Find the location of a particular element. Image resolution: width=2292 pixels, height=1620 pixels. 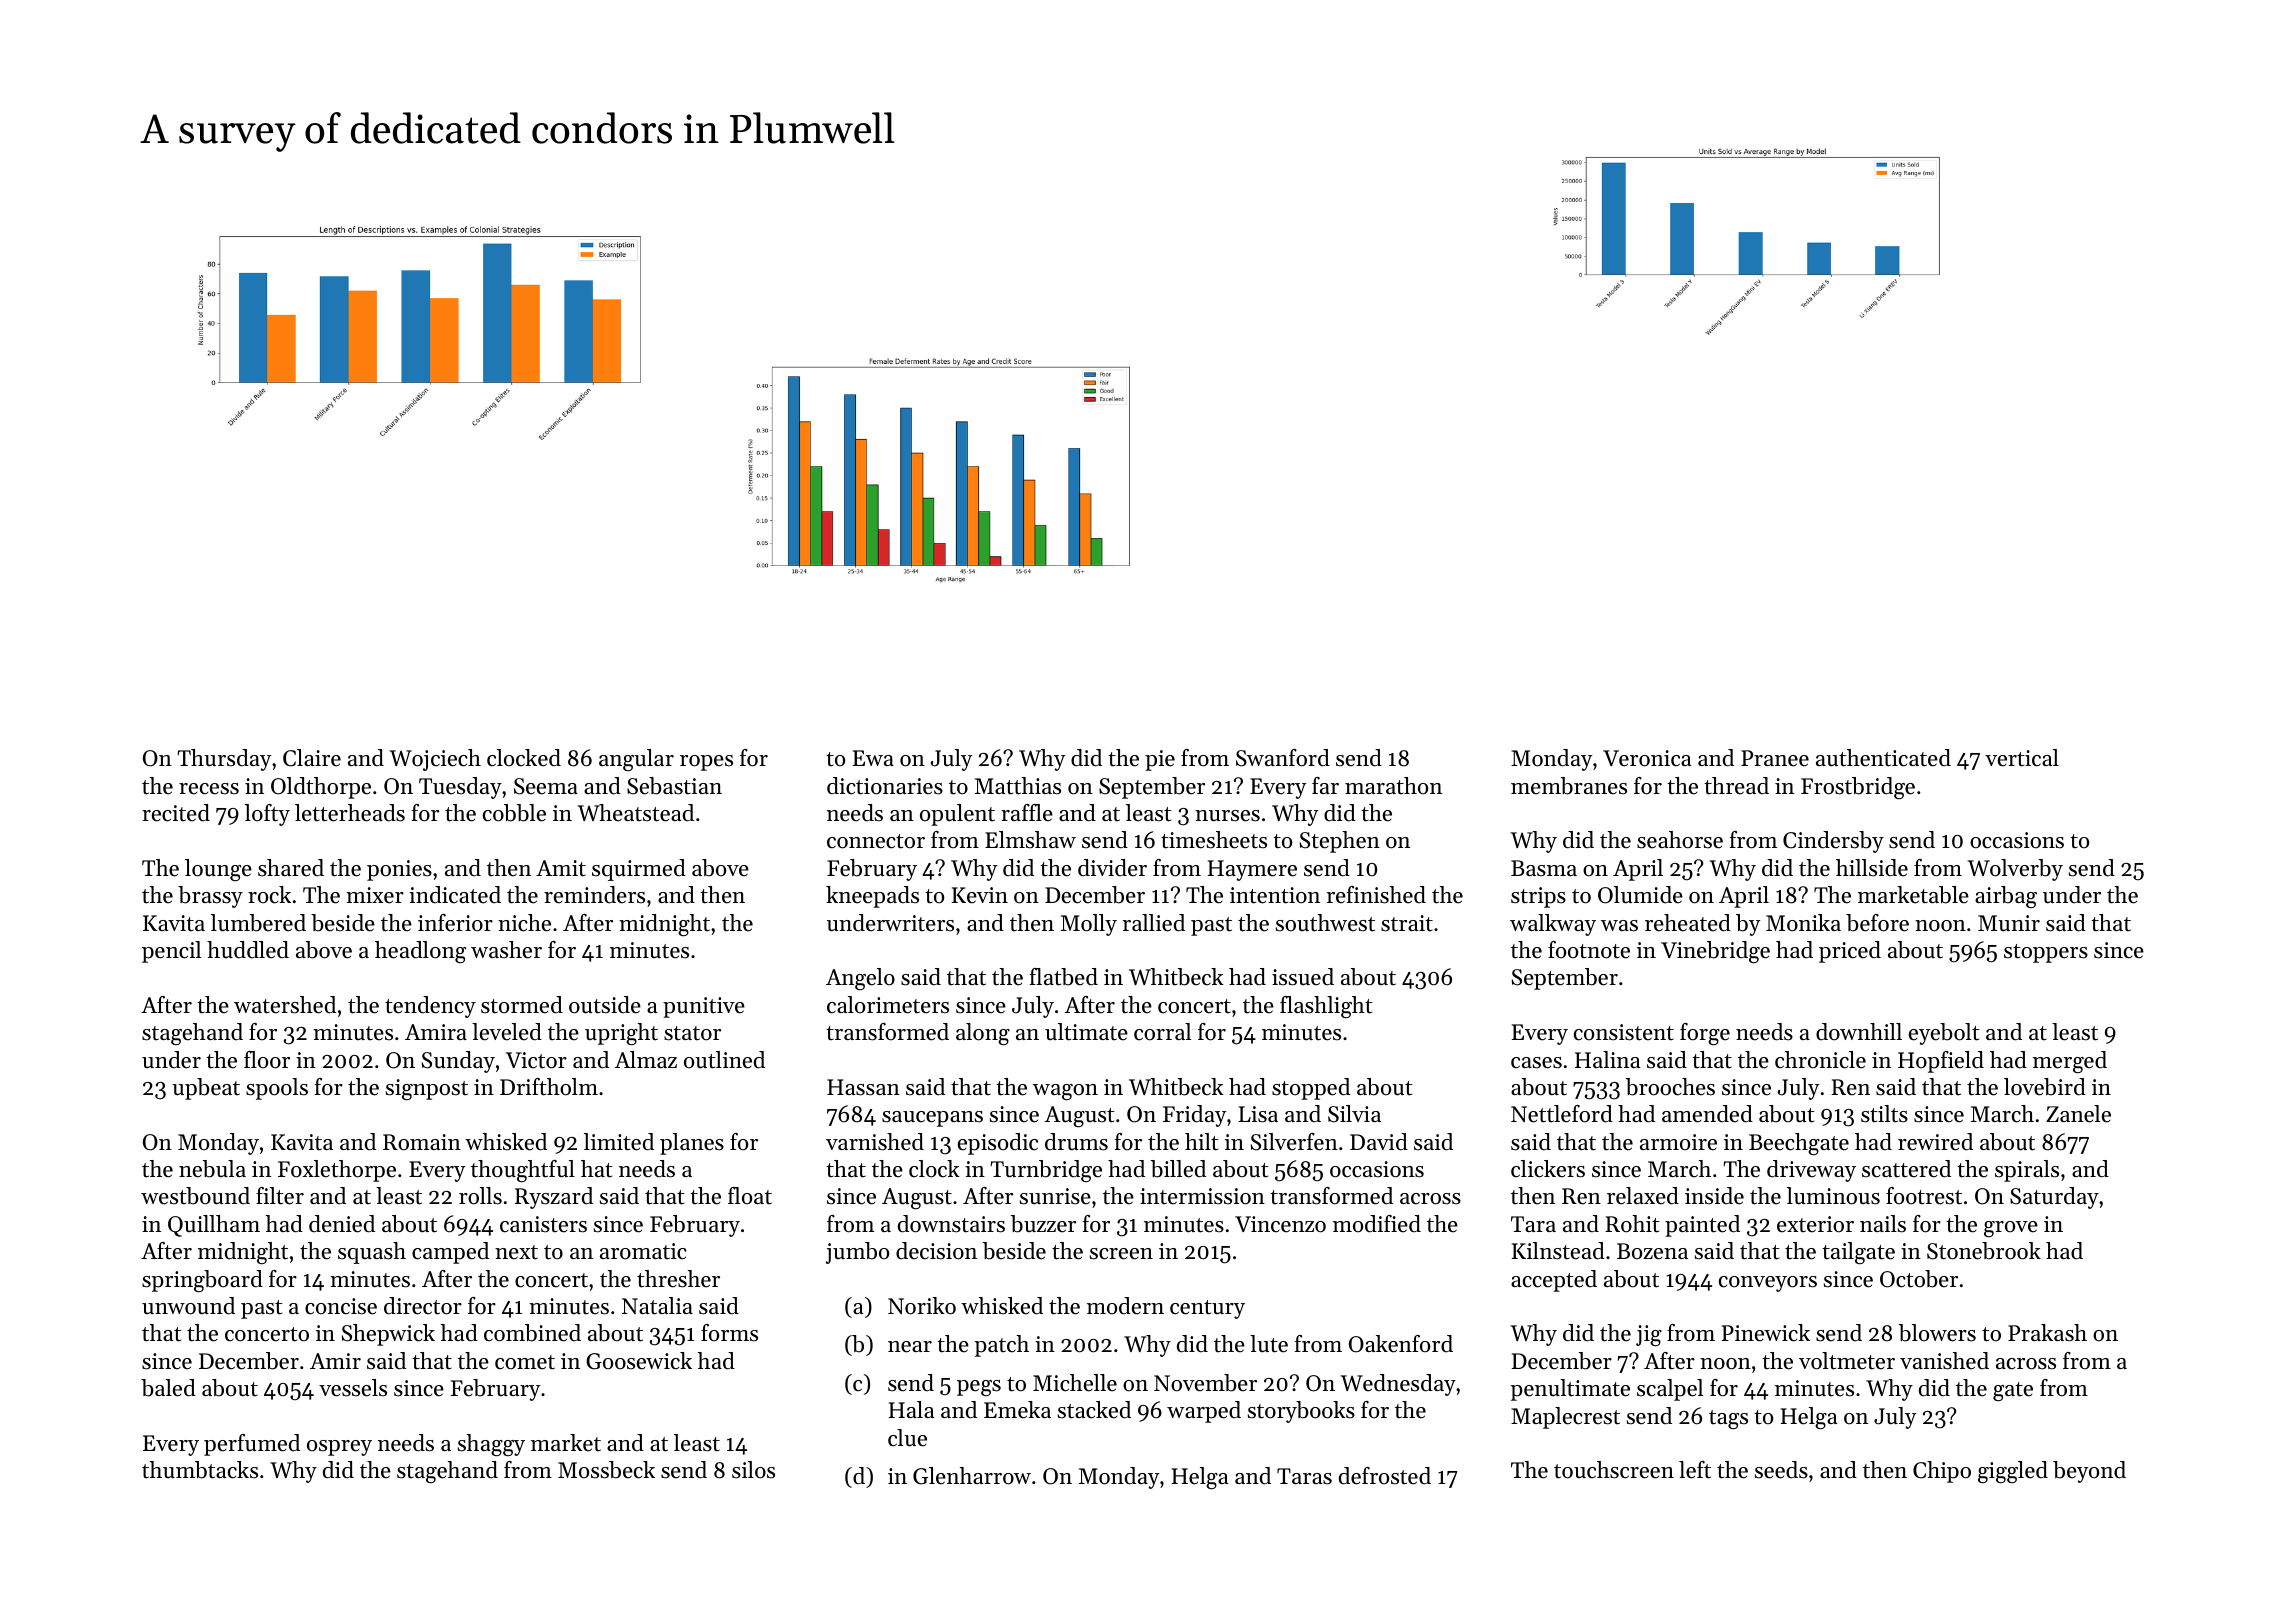

Pranee is located at coordinates (1775, 758).
